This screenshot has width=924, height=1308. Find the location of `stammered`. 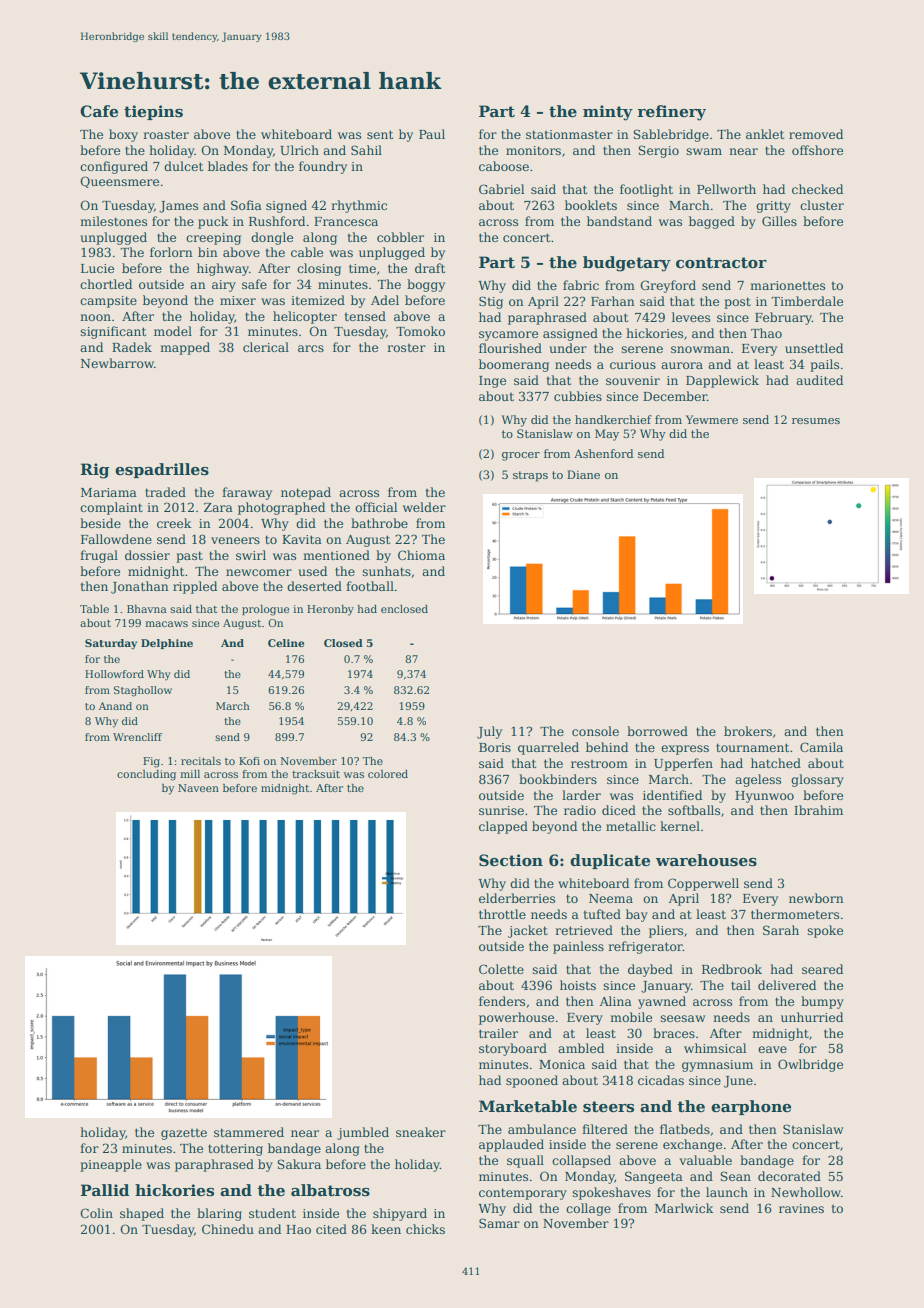

stammered is located at coordinates (249, 1132).
